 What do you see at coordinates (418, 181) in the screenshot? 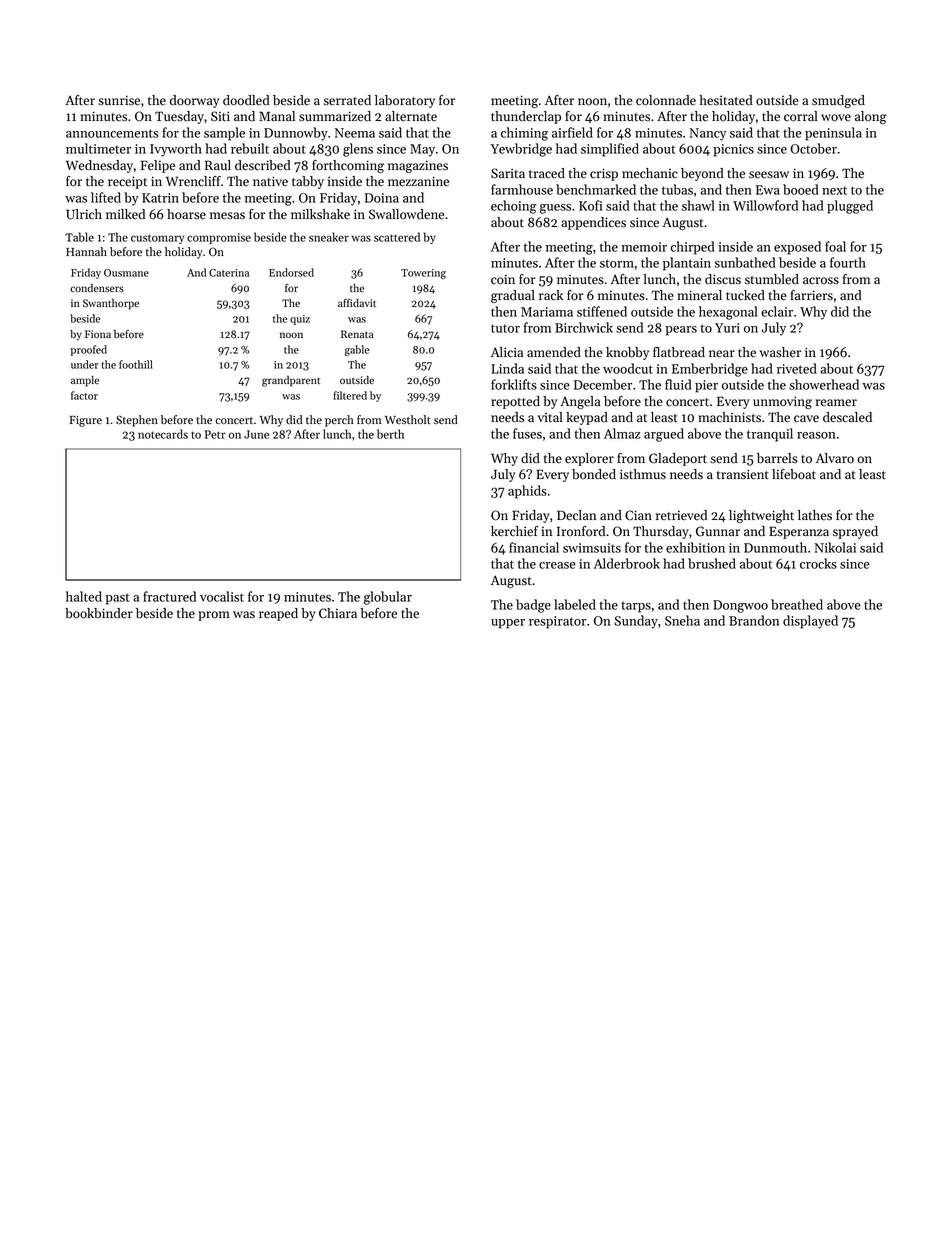
I see `mezzanine` at bounding box center [418, 181].
